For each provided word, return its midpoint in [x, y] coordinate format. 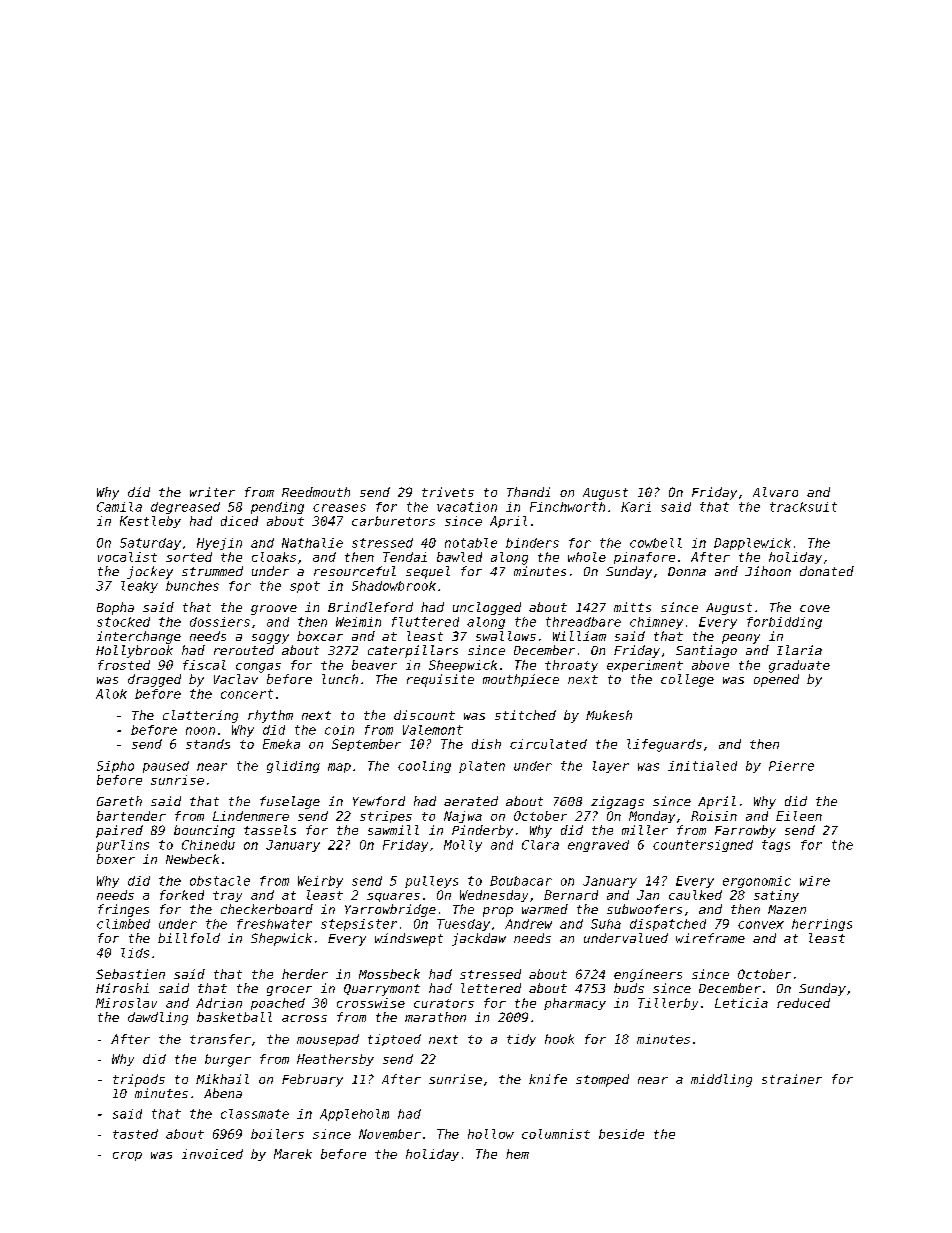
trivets [448, 492]
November [390, 1134]
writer [212, 492]
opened [776, 680]
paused [166, 767]
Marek [293, 1154]
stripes [386, 817]
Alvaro [775, 492]
